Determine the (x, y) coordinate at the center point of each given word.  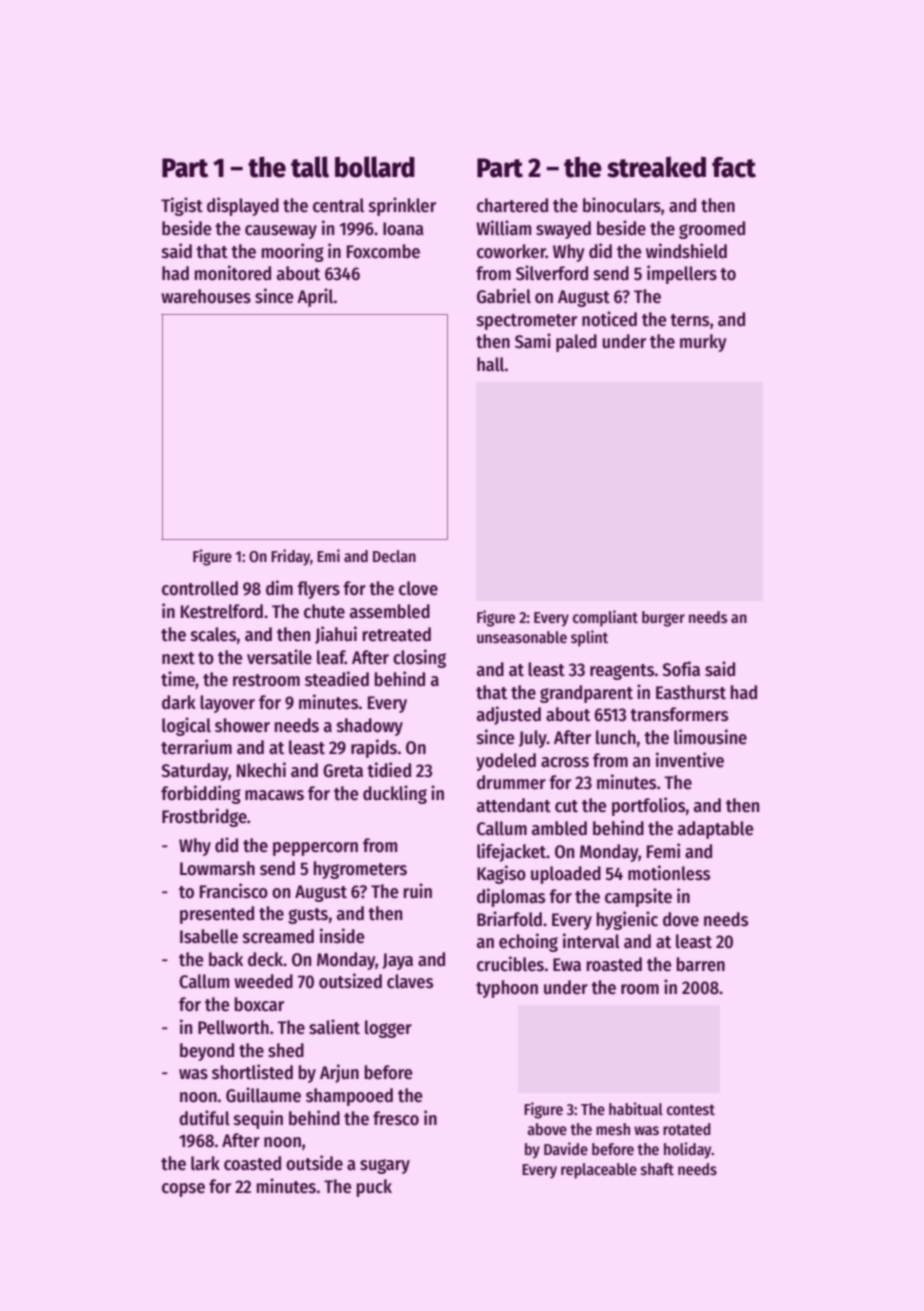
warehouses (206, 296)
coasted (252, 1163)
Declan (394, 556)
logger (388, 1029)
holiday (688, 1150)
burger (663, 619)
